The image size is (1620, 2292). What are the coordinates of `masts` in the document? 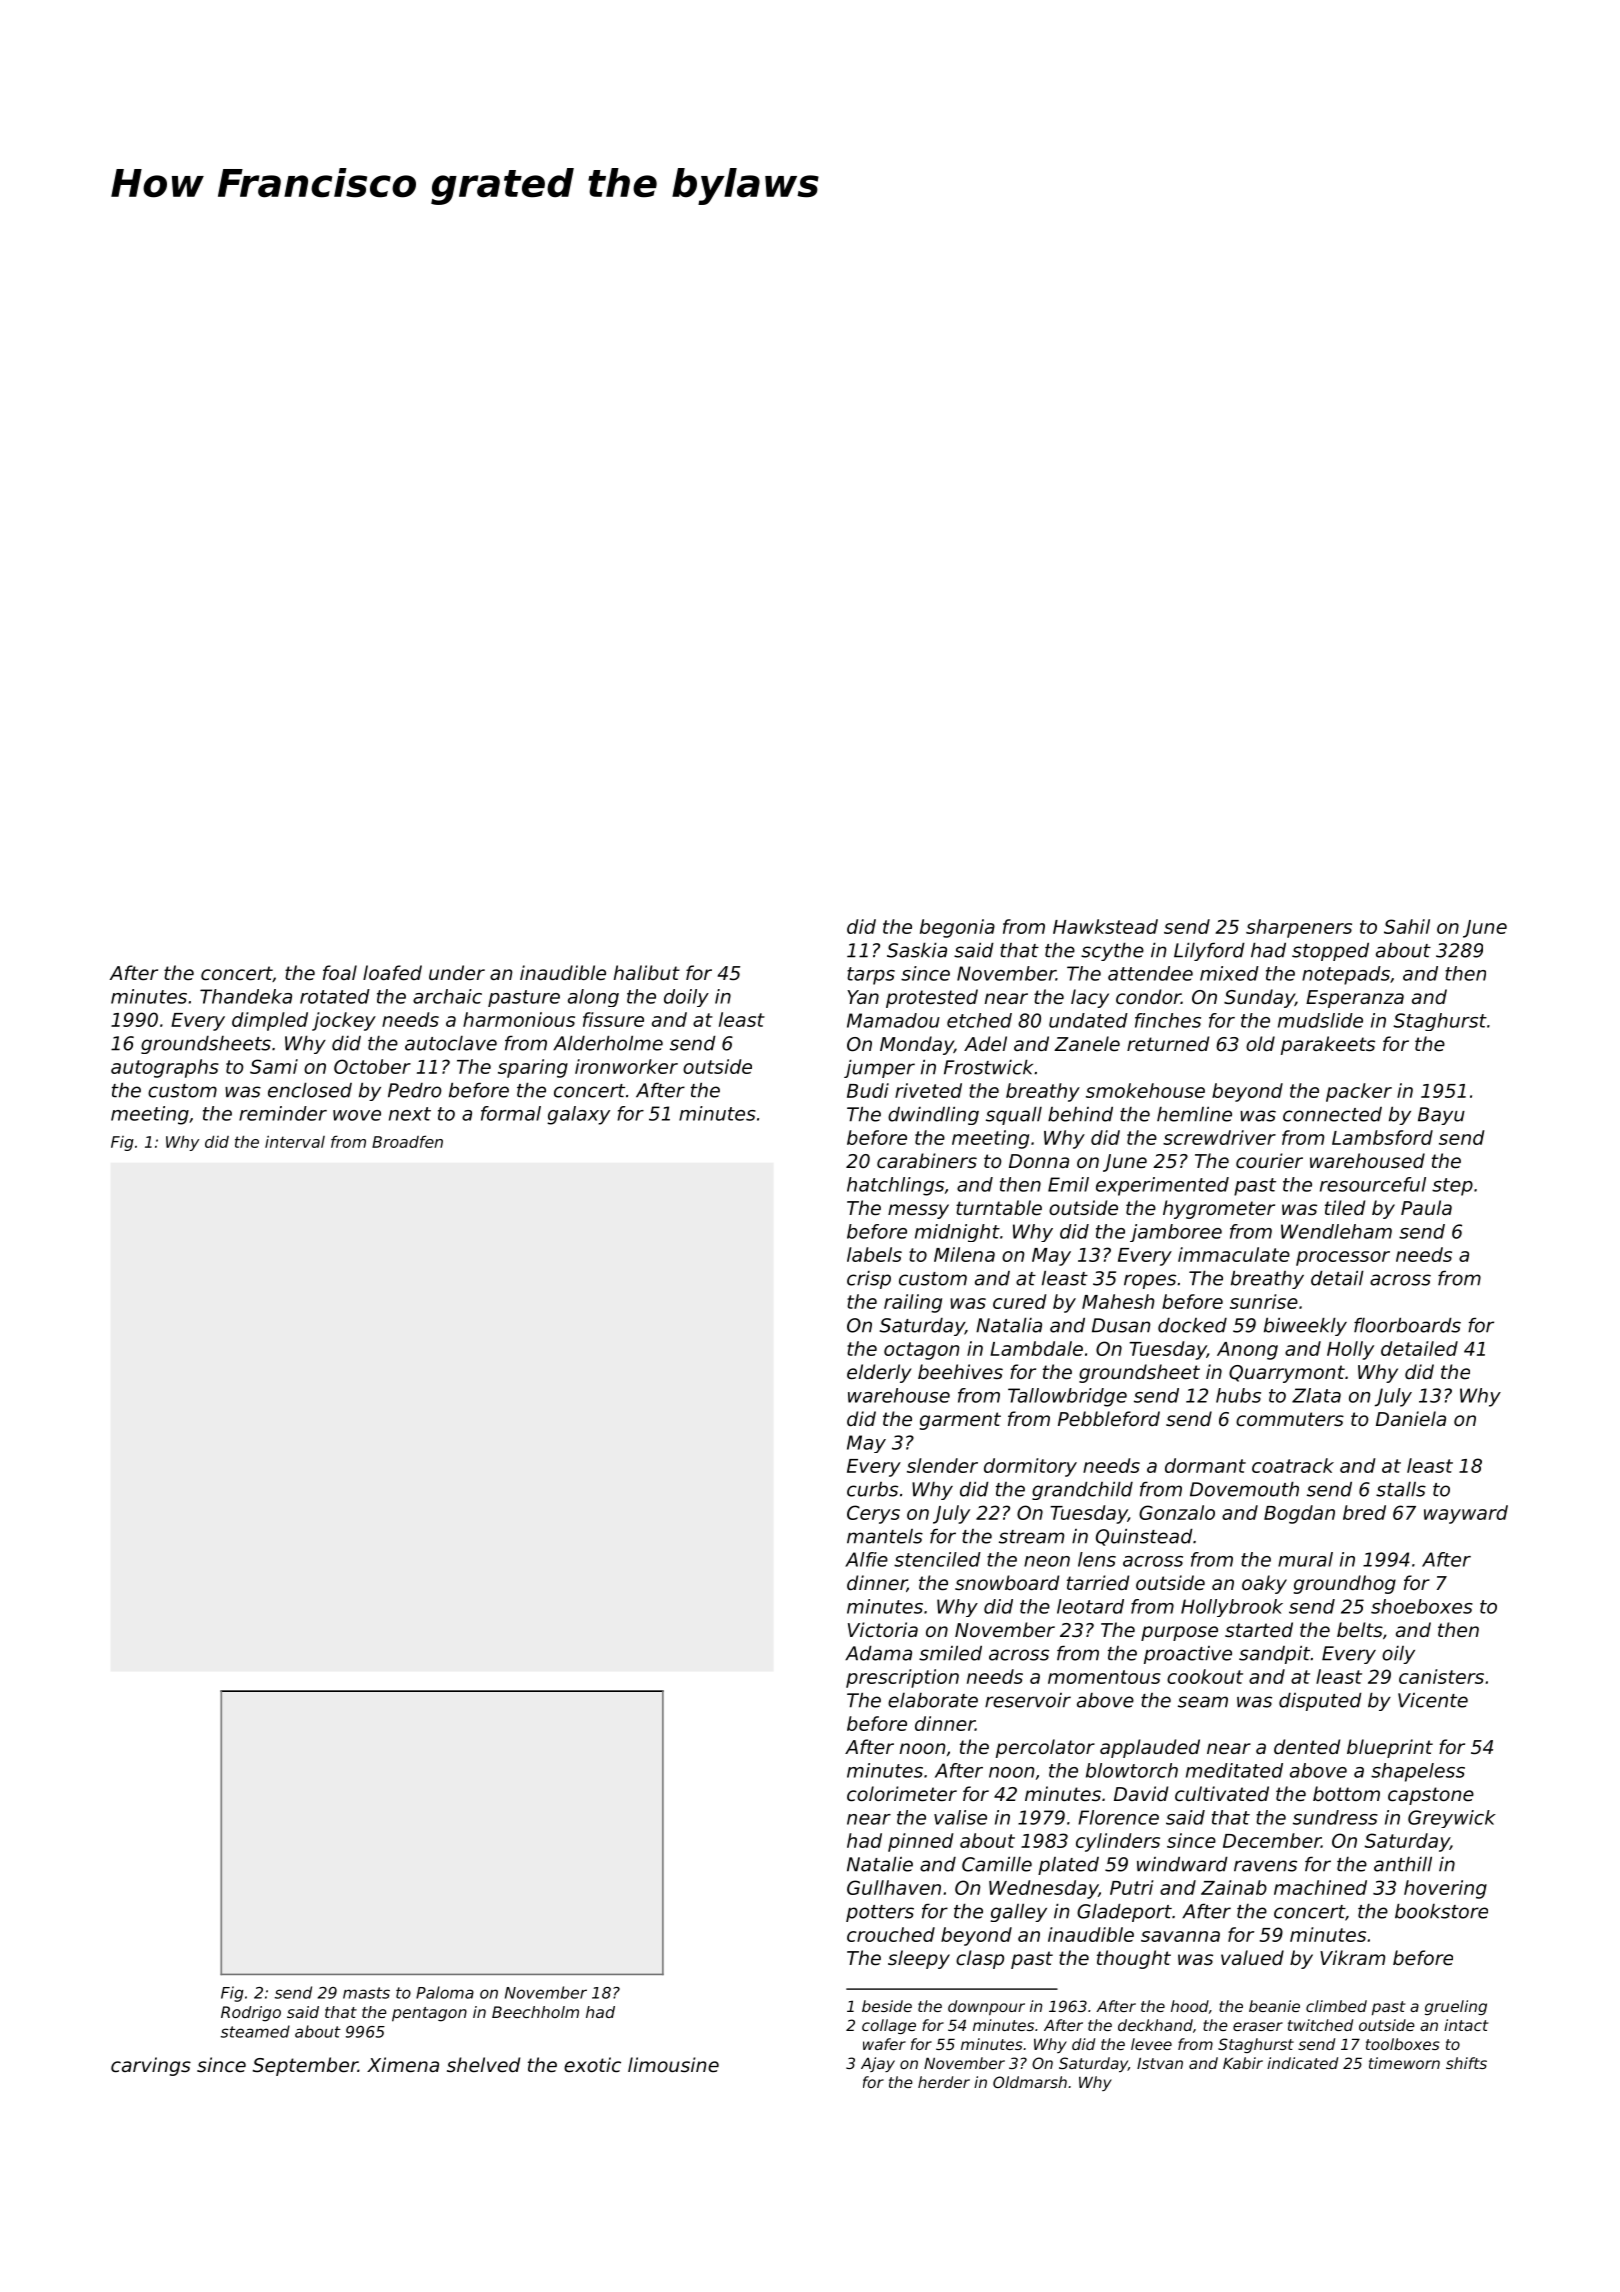 It's located at (366, 1993).
